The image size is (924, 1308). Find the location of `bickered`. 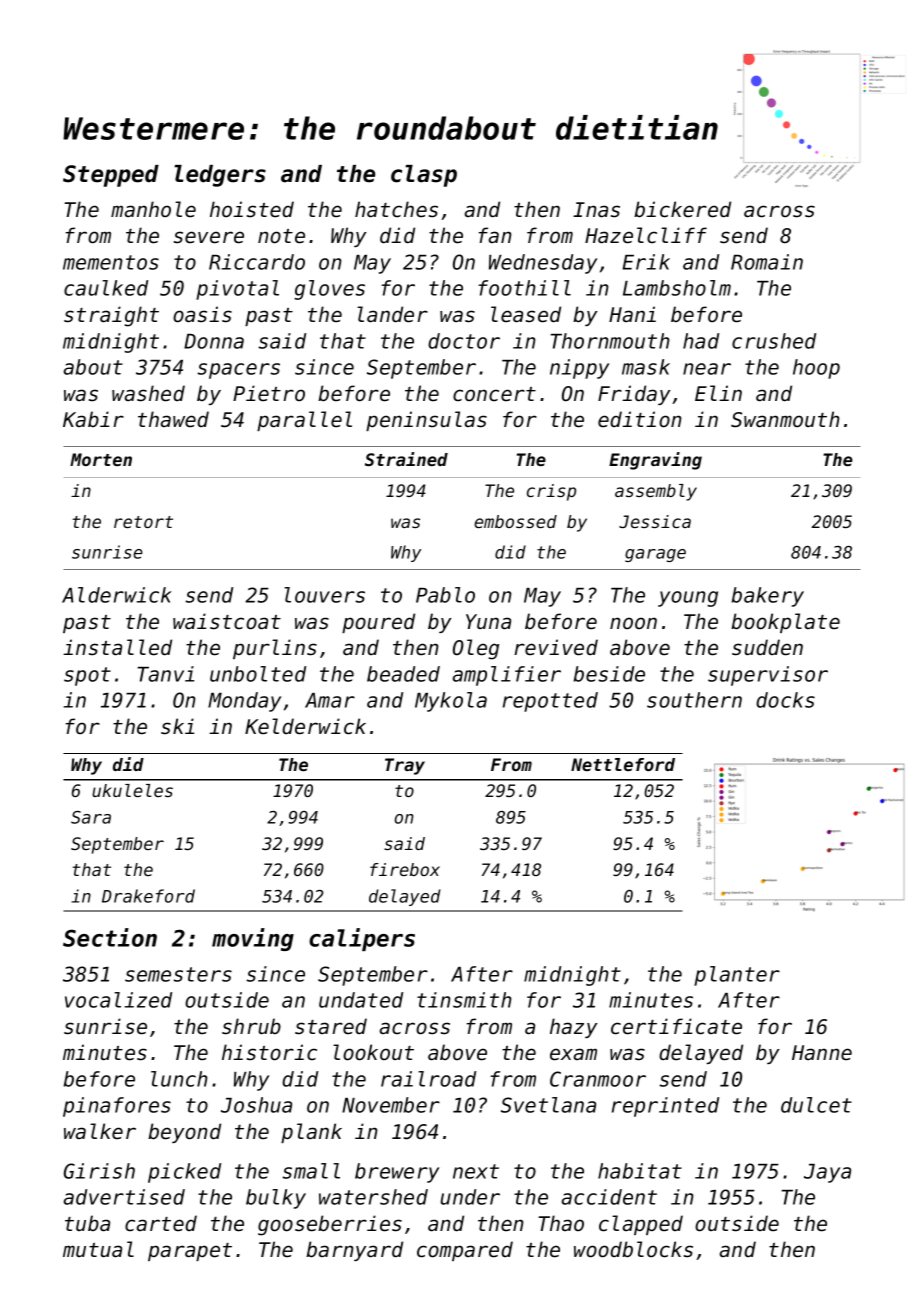

bickered is located at coordinates (682, 209).
